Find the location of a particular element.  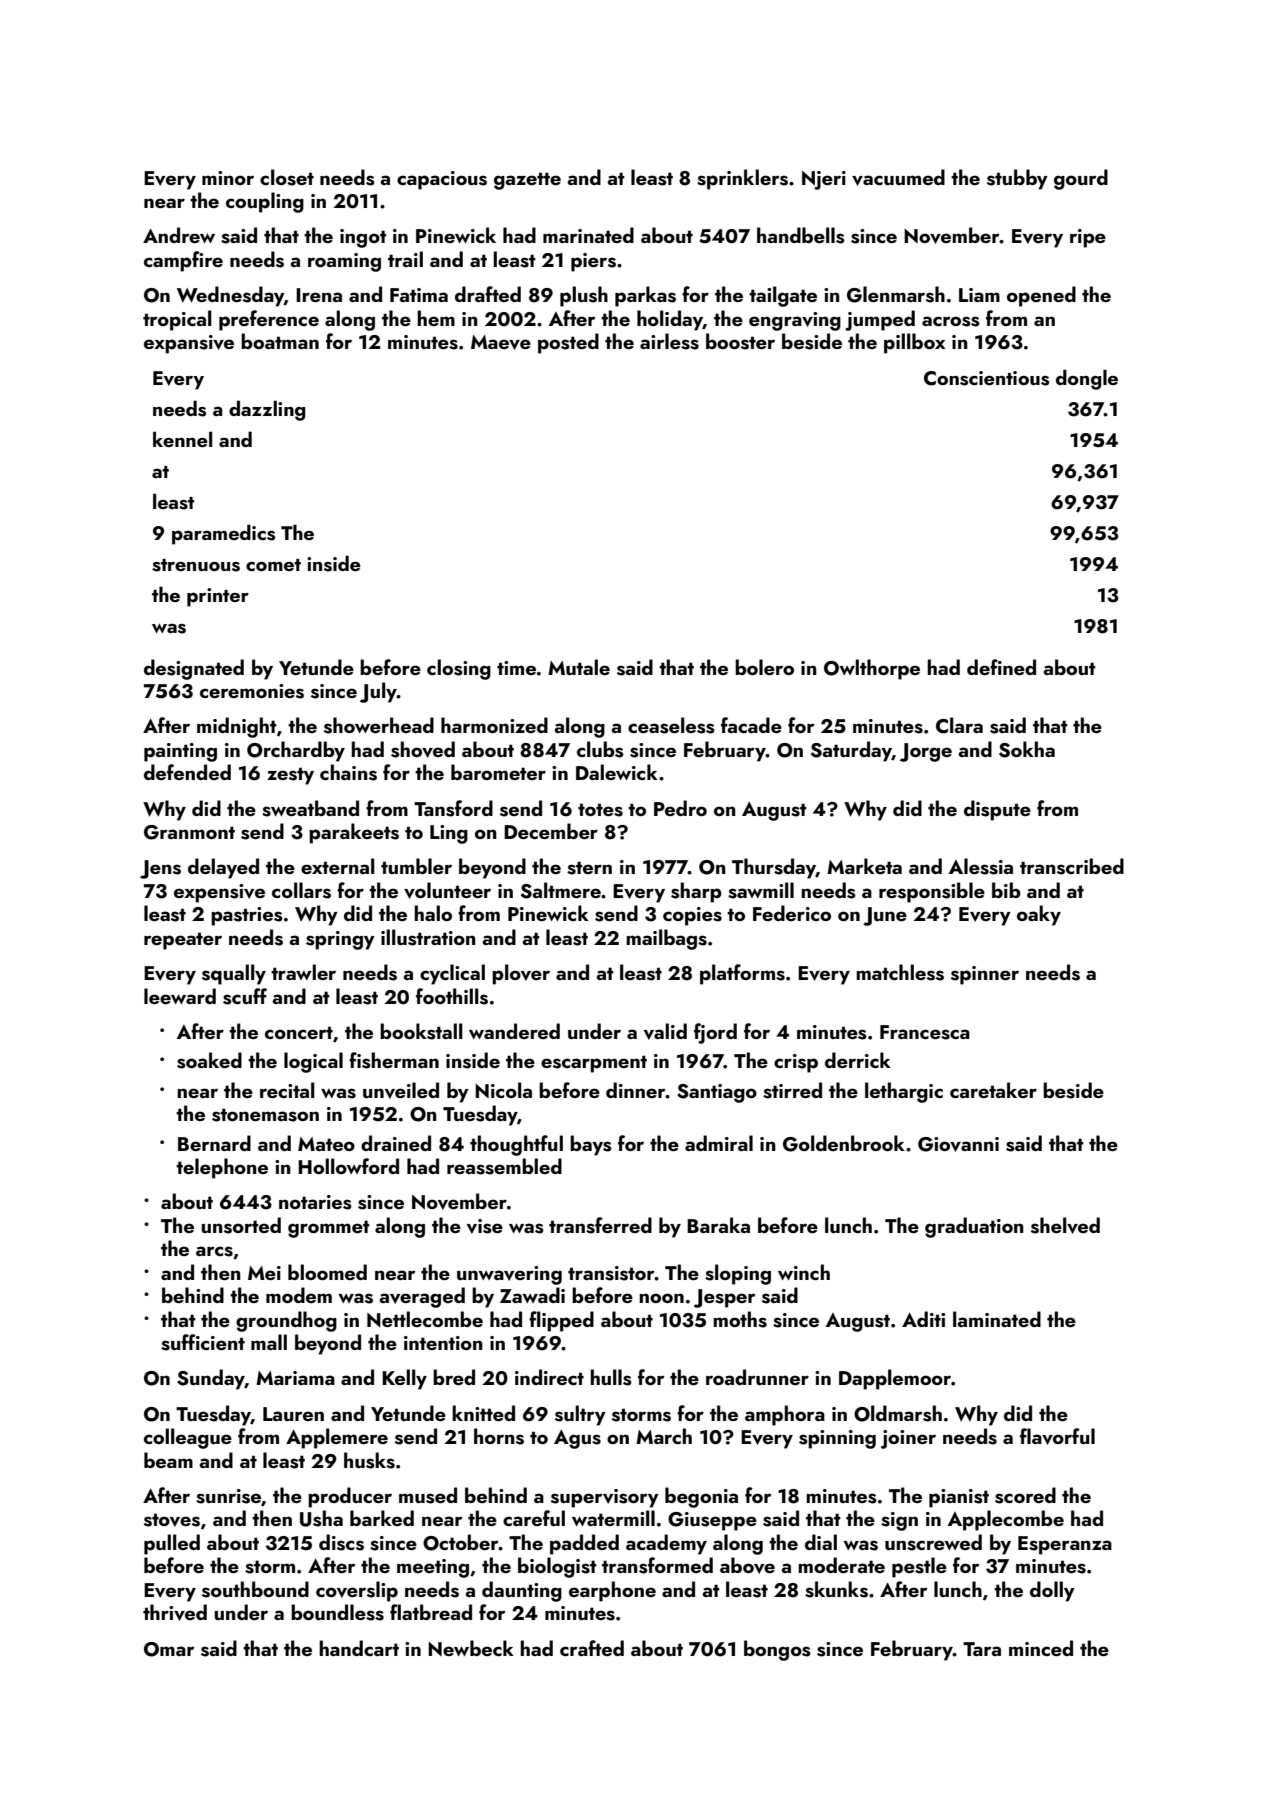

minor is located at coordinates (228, 178).
